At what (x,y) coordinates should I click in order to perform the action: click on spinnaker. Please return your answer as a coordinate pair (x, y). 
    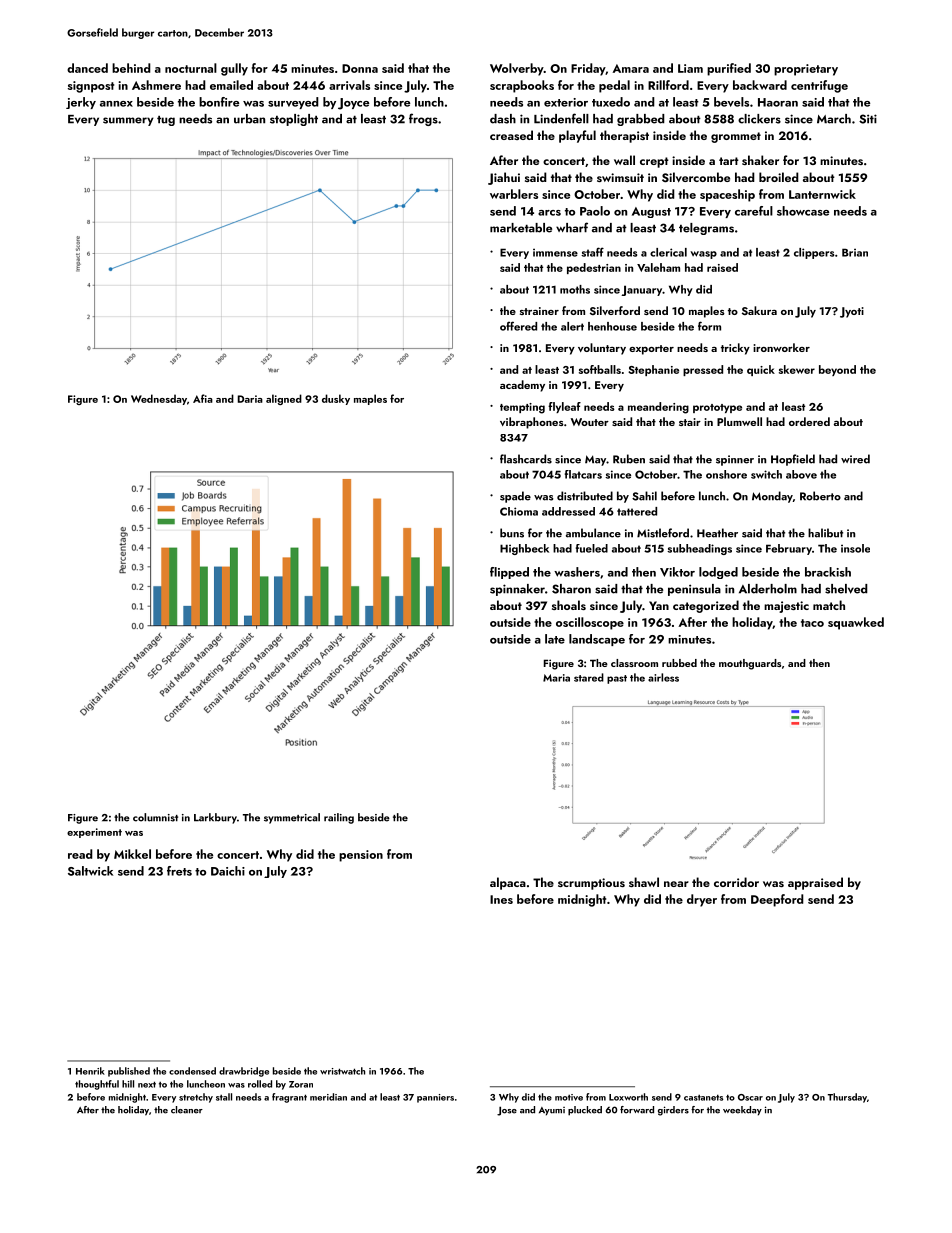
    Looking at the image, I should click on (517, 590).
